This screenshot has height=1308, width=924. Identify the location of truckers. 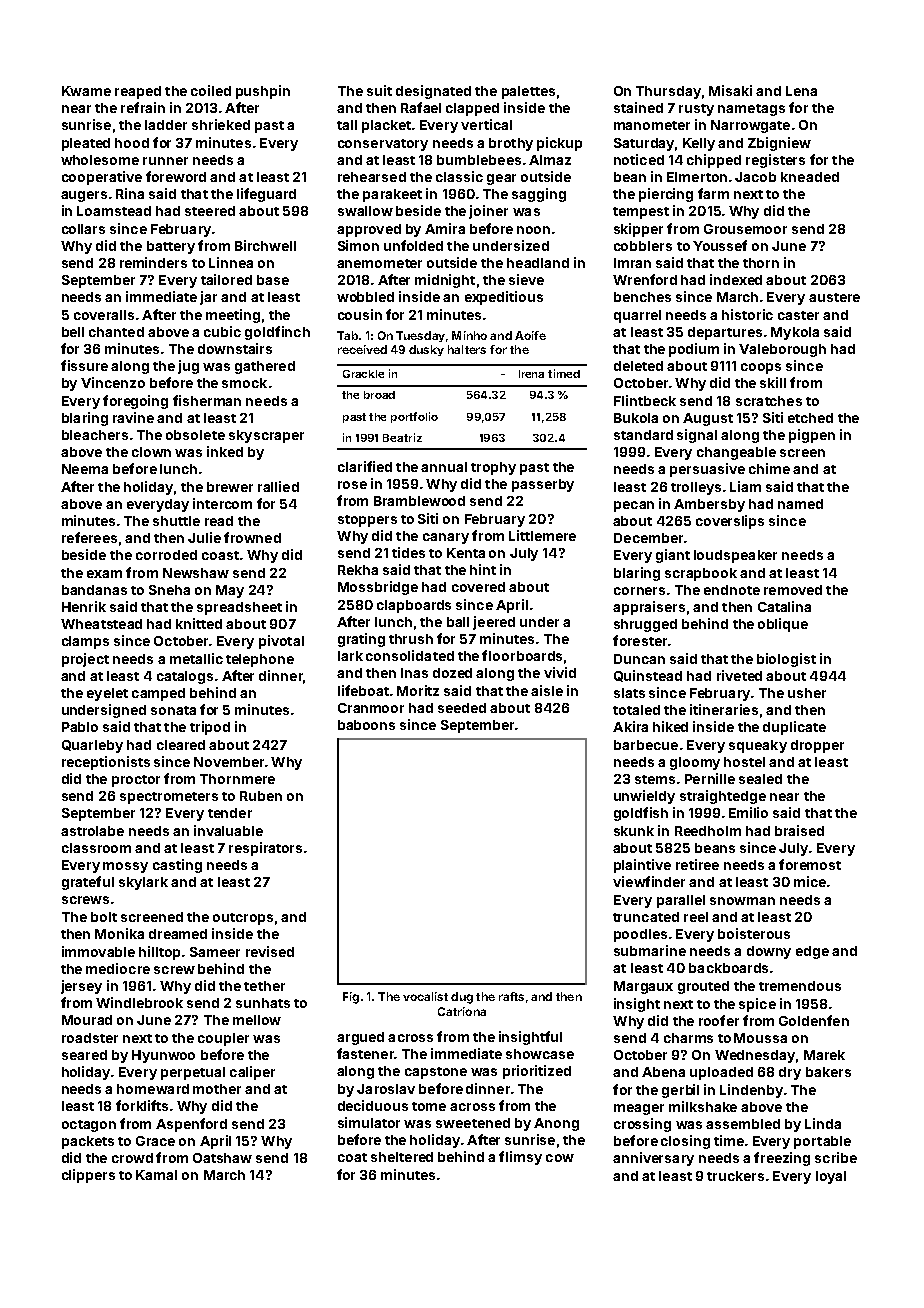
(735, 1176).
